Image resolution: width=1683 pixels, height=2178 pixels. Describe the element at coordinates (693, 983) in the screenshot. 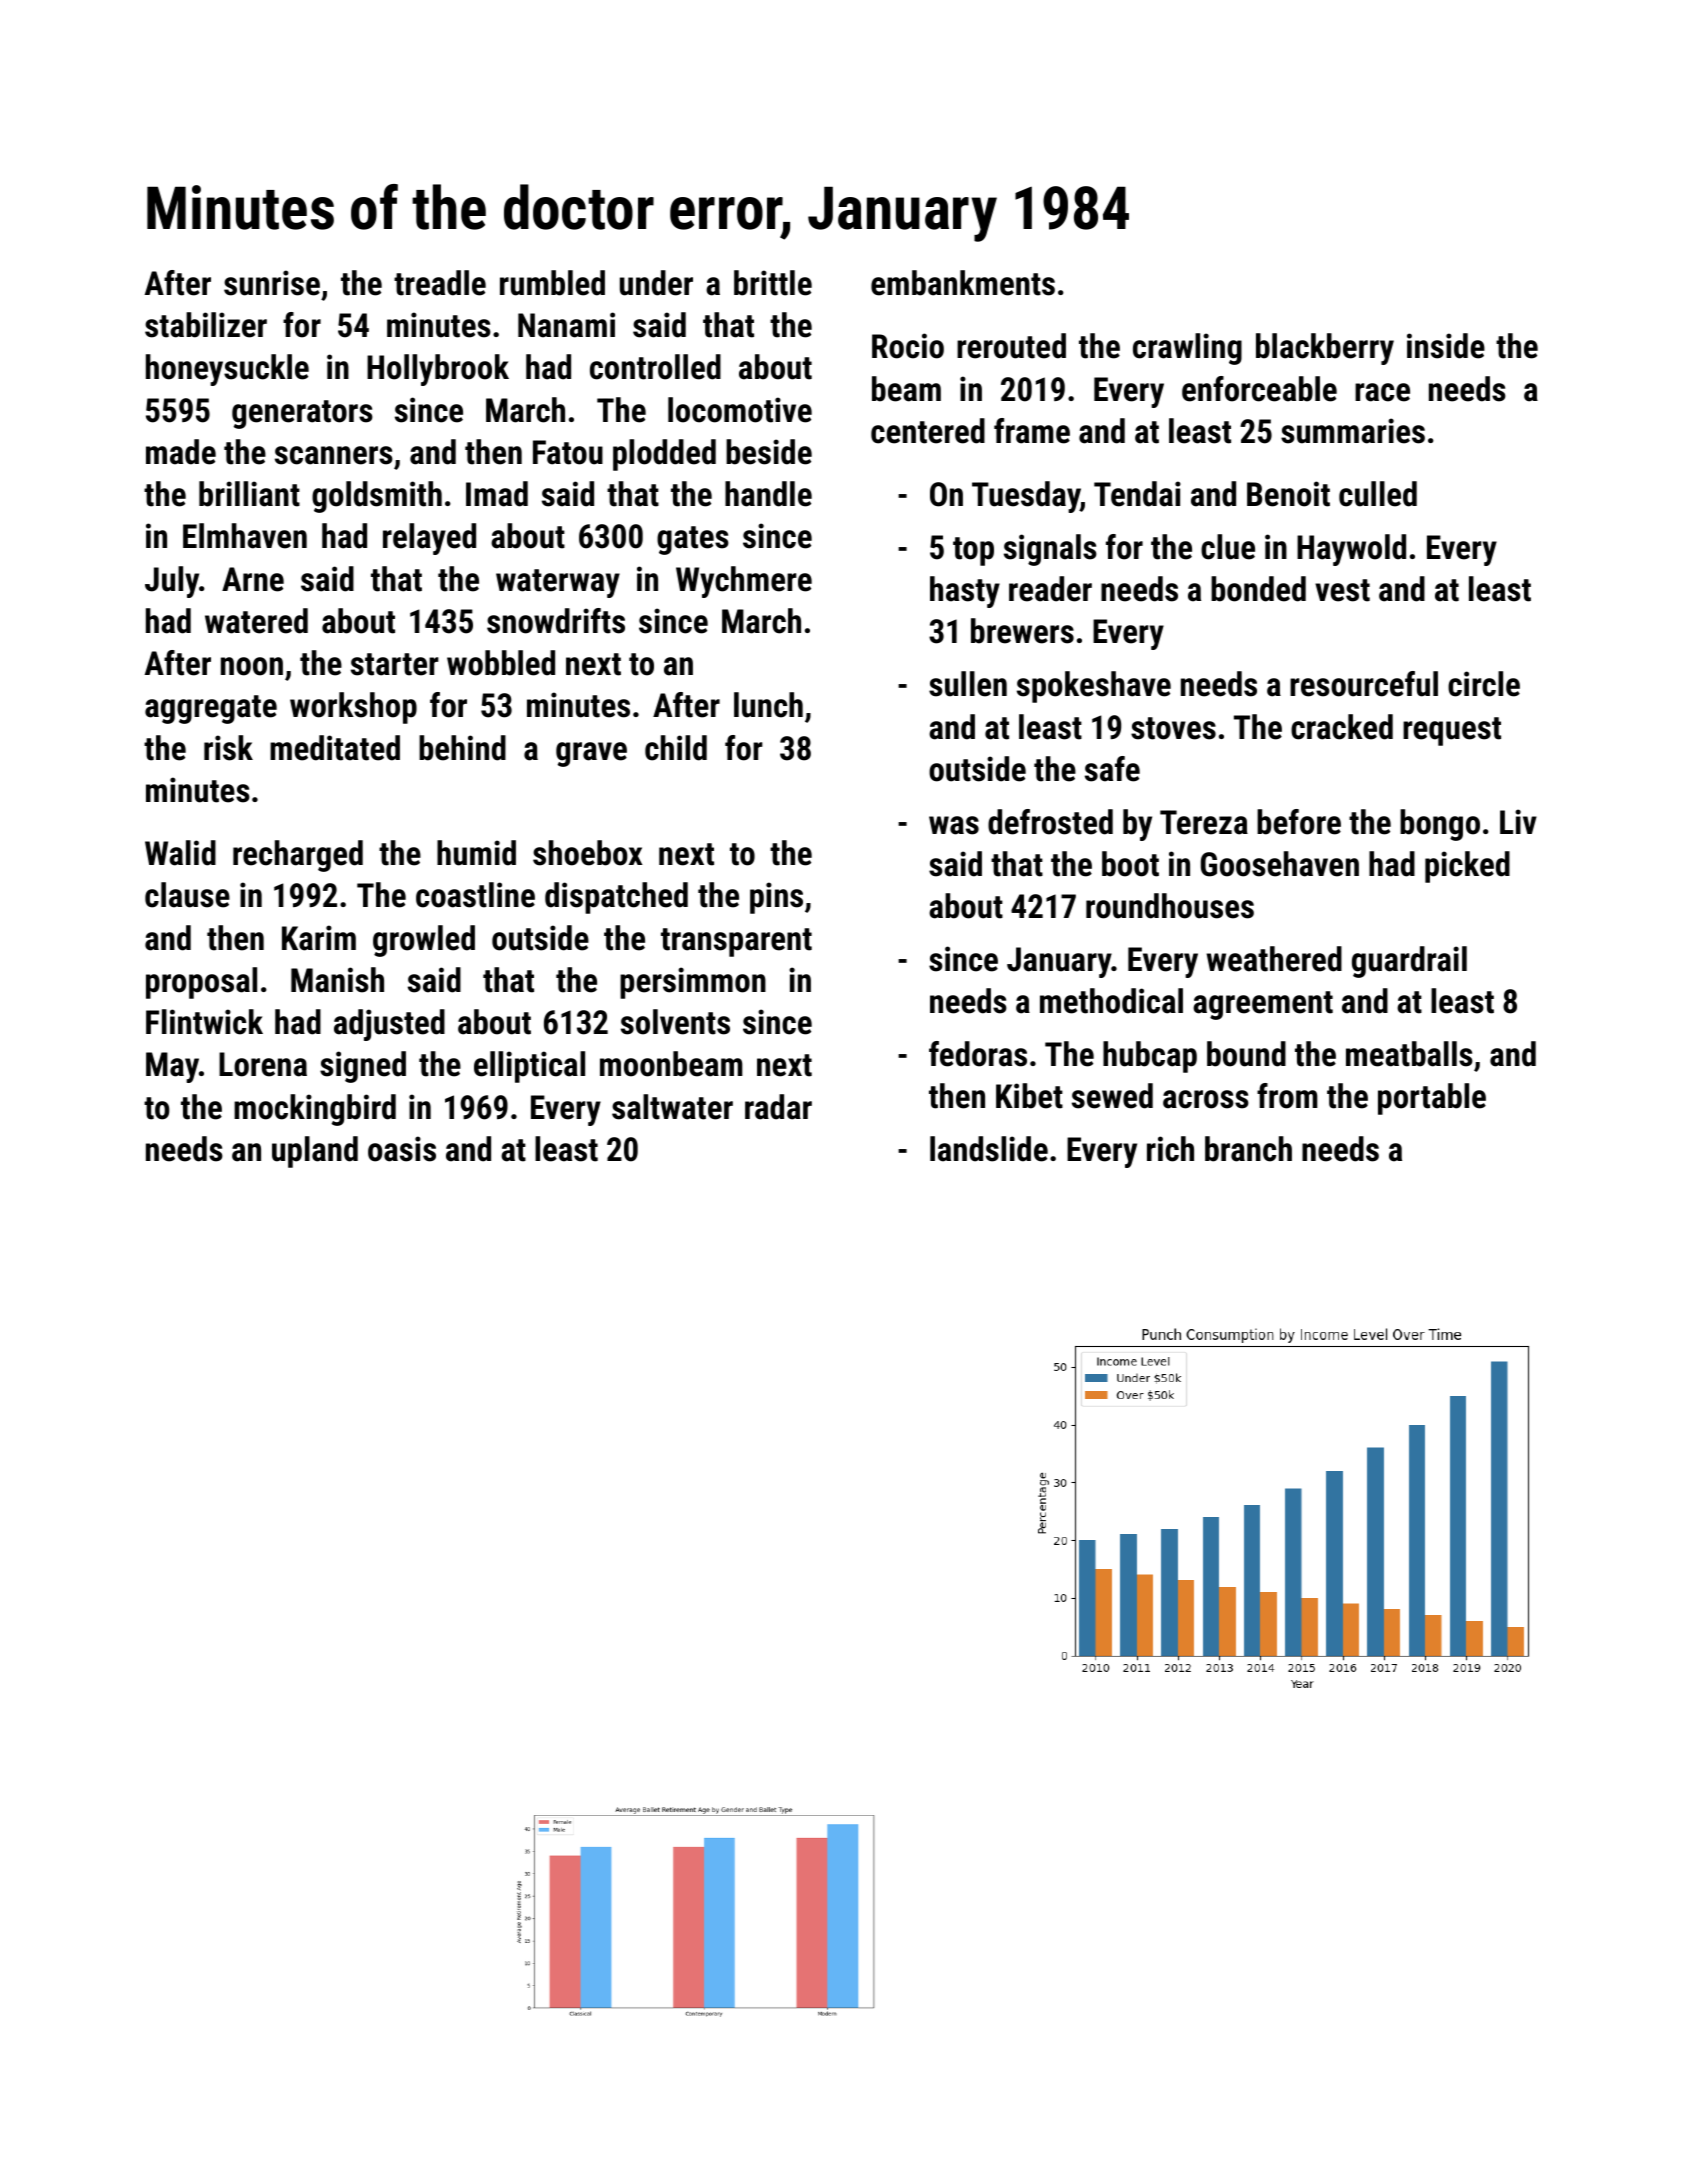

I see `persimmon` at that location.
